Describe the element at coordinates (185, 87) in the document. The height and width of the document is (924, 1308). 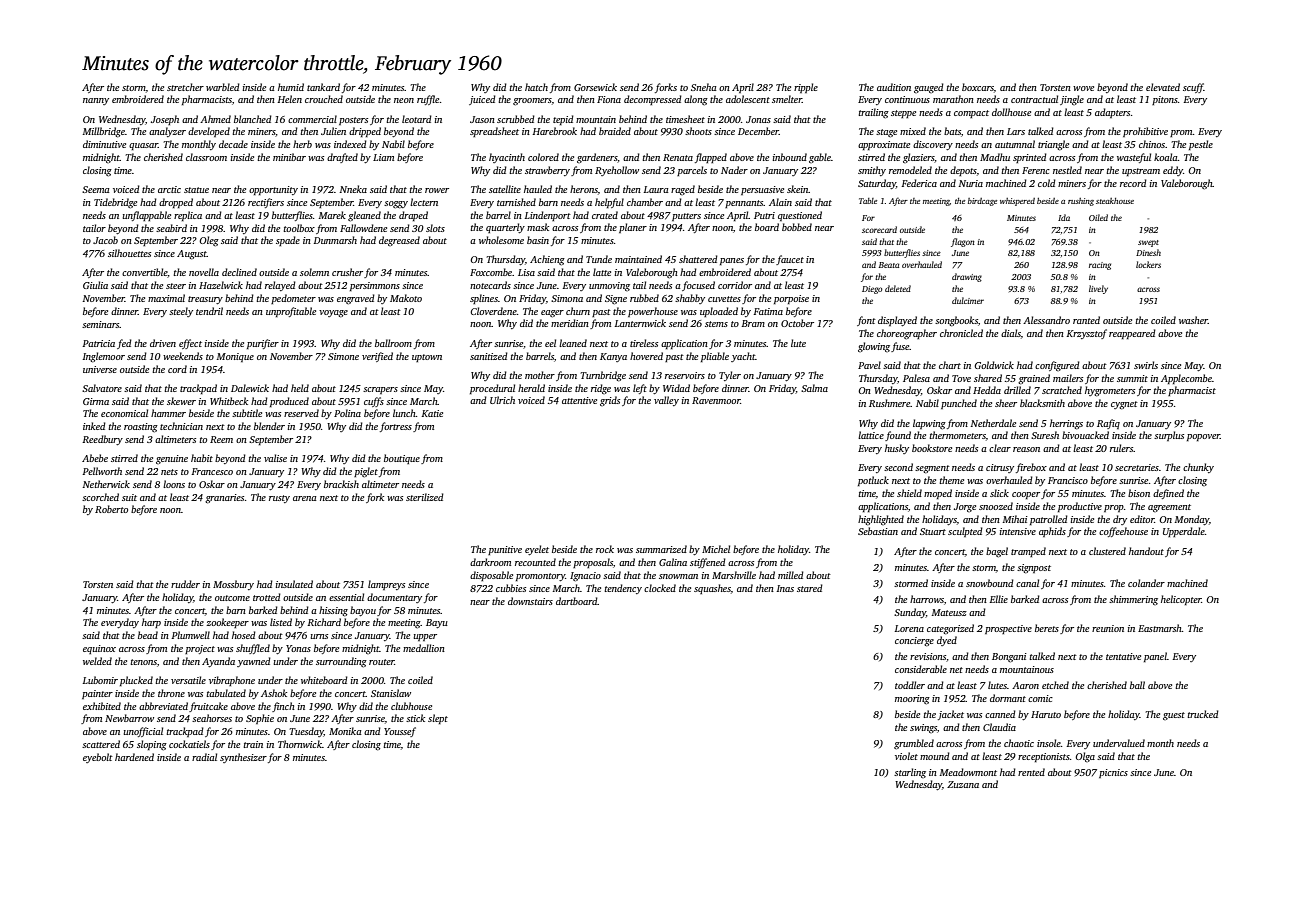
I see `stretcher` at that location.
